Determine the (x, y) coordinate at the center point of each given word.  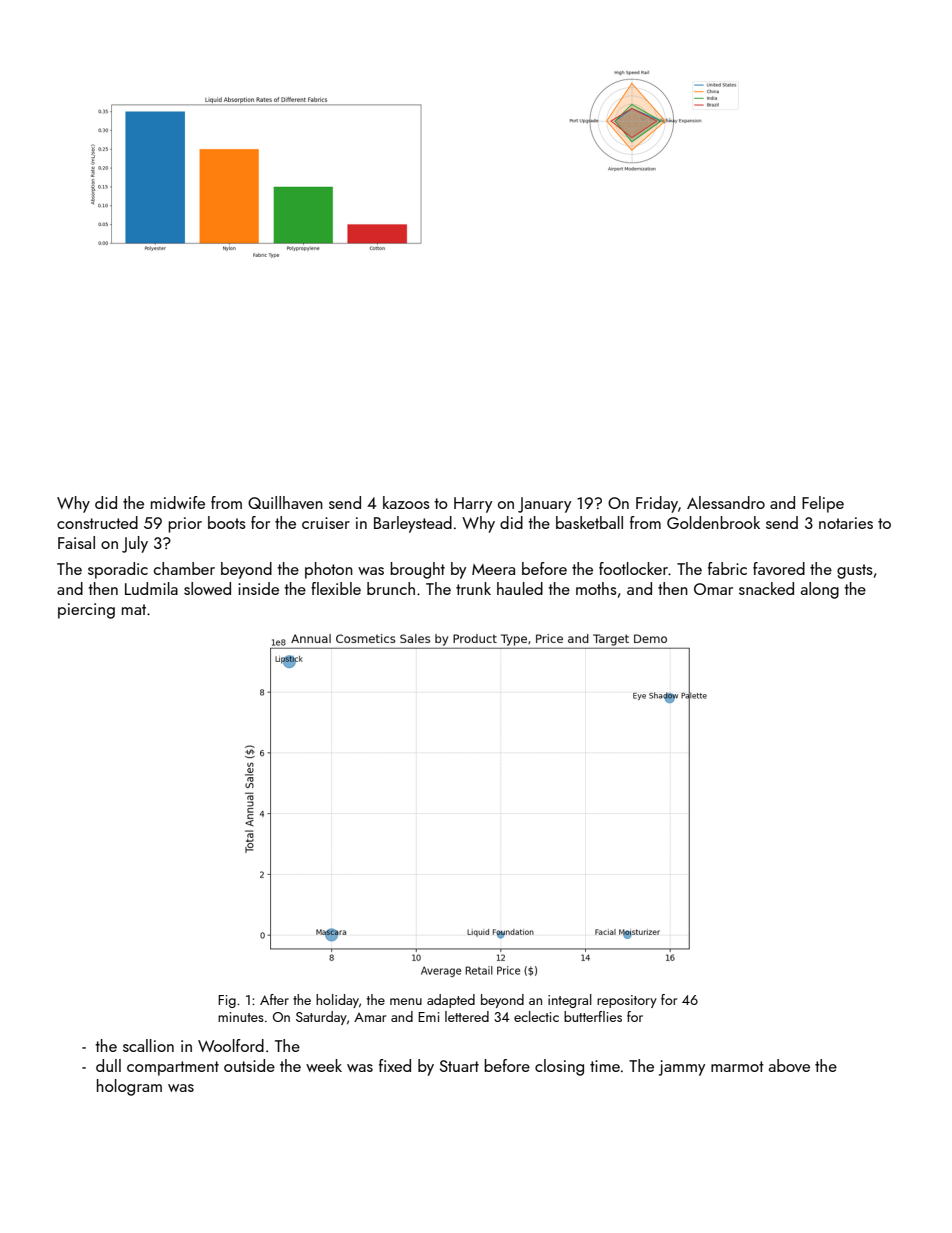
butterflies (593, 1016)
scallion (148, 1045)
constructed (97, 522)
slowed (207, 588)
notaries (846, 523)
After (274, 999)
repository (627, 1001)
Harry (473, 505)
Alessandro (726, 502)
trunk (473, 588)
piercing (86, 611)
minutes (241, 1017)
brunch (391, 588)
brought (417, 570)
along (820, 590)
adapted (451, 1001)
